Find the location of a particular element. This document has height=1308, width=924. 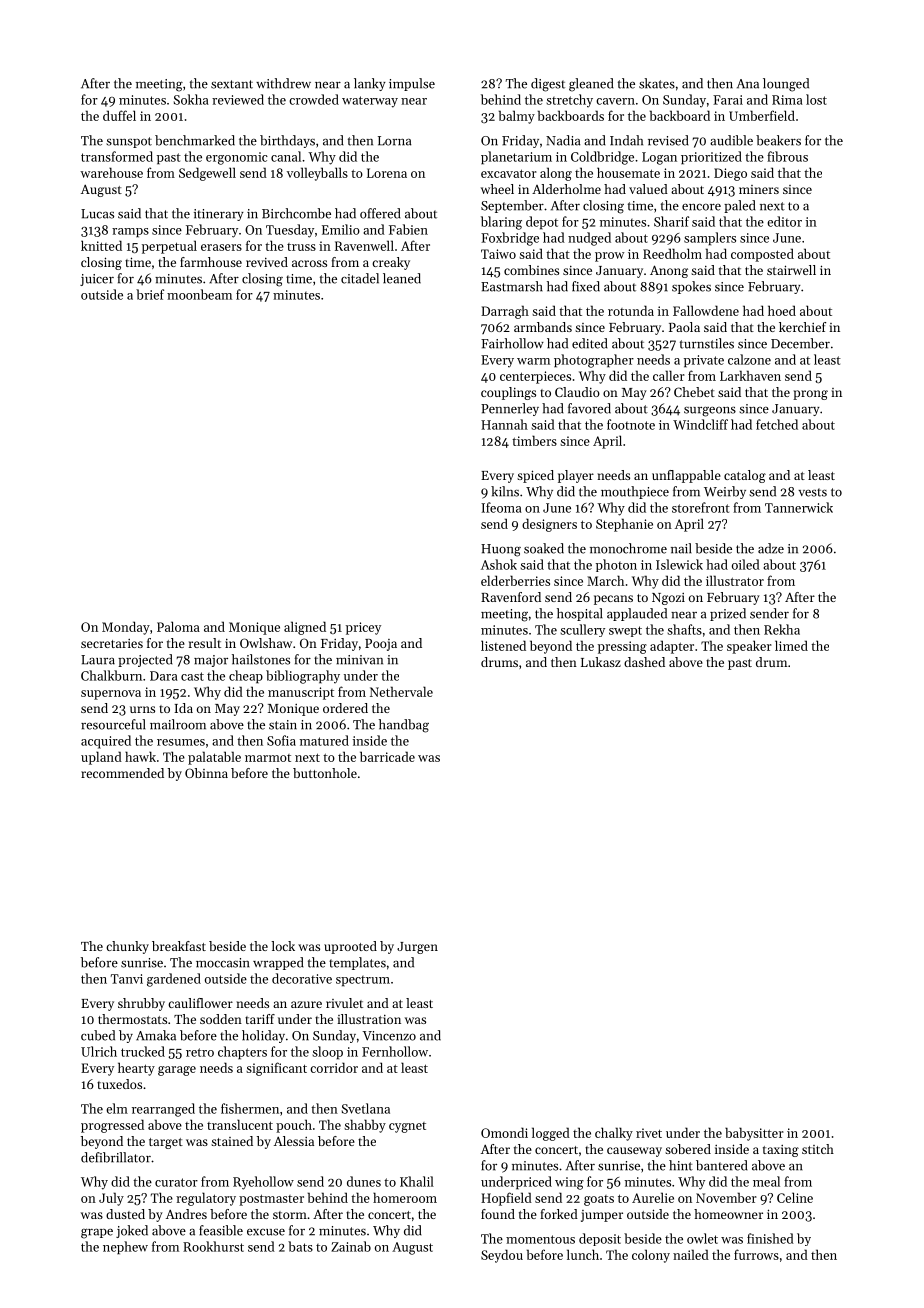

Jurgen is located at coordinates (417, 948).
